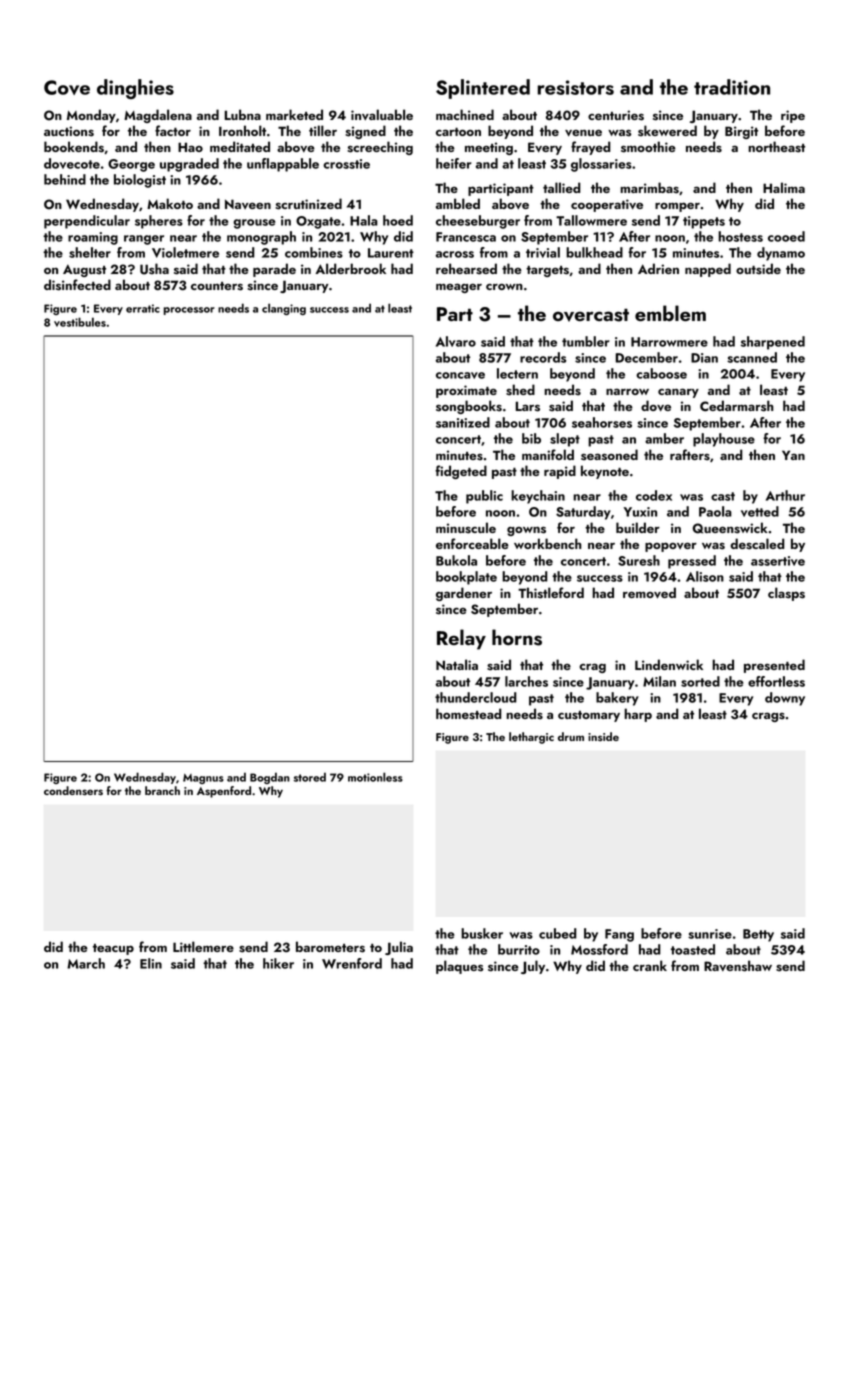 The width and height of the screenshot is (849, 1400). What do you see at coordinates (466, 528) in the screenshot?
I see `minuscule` at bounding box center [466, 528].
